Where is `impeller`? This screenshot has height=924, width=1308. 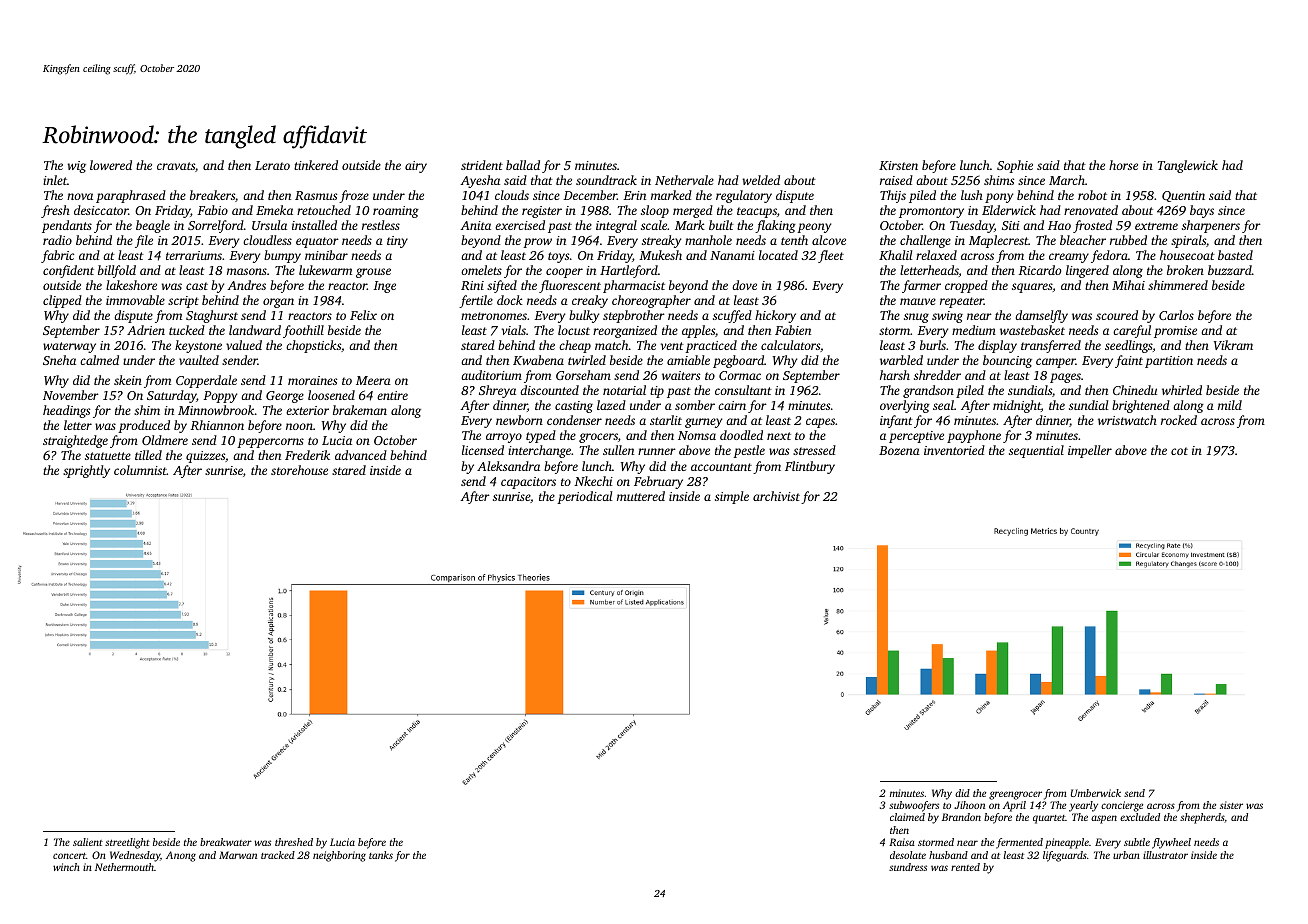 impeller is located at coordinates (1090, 451).
